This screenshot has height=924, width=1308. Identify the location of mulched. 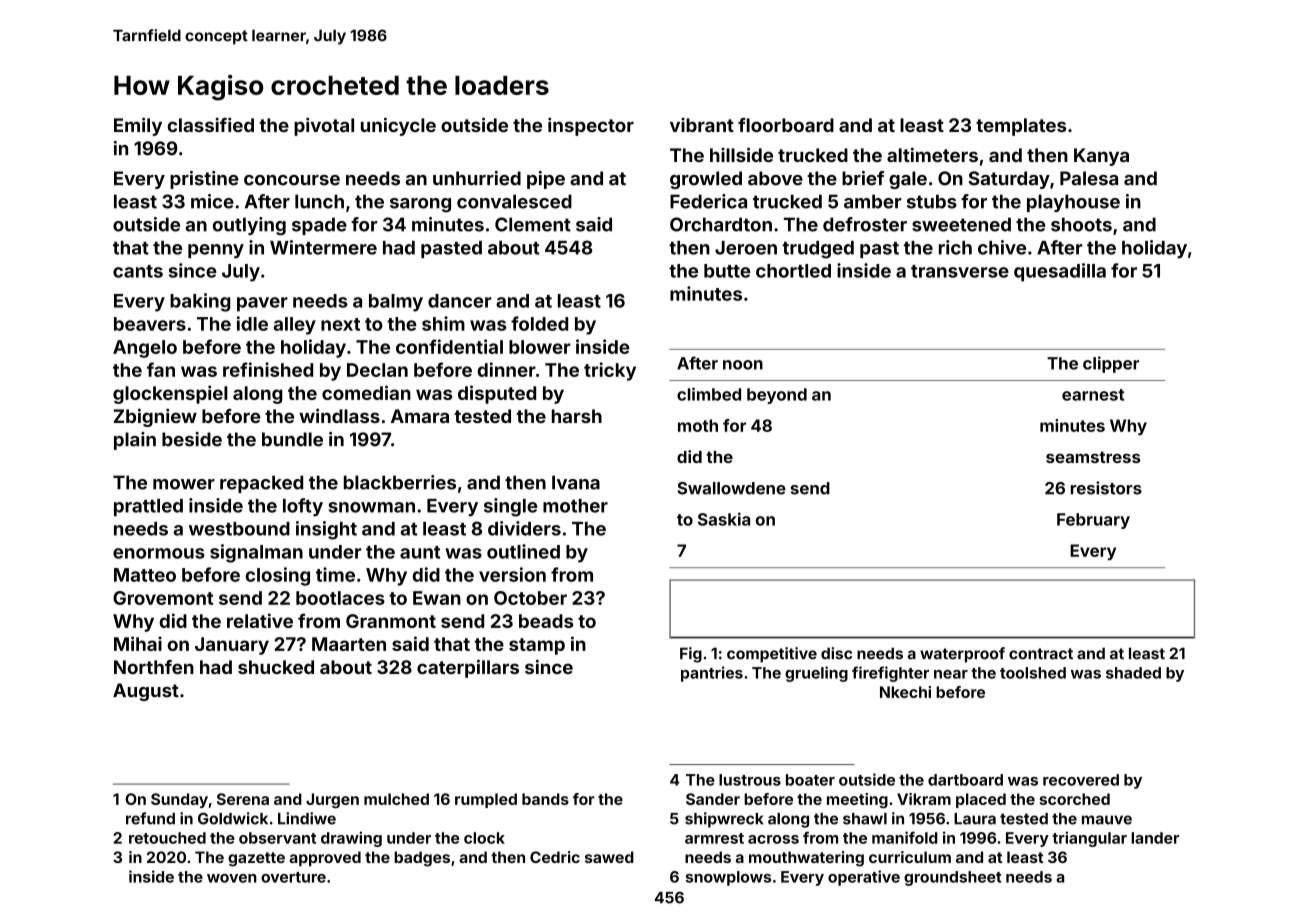
(396, 799).
